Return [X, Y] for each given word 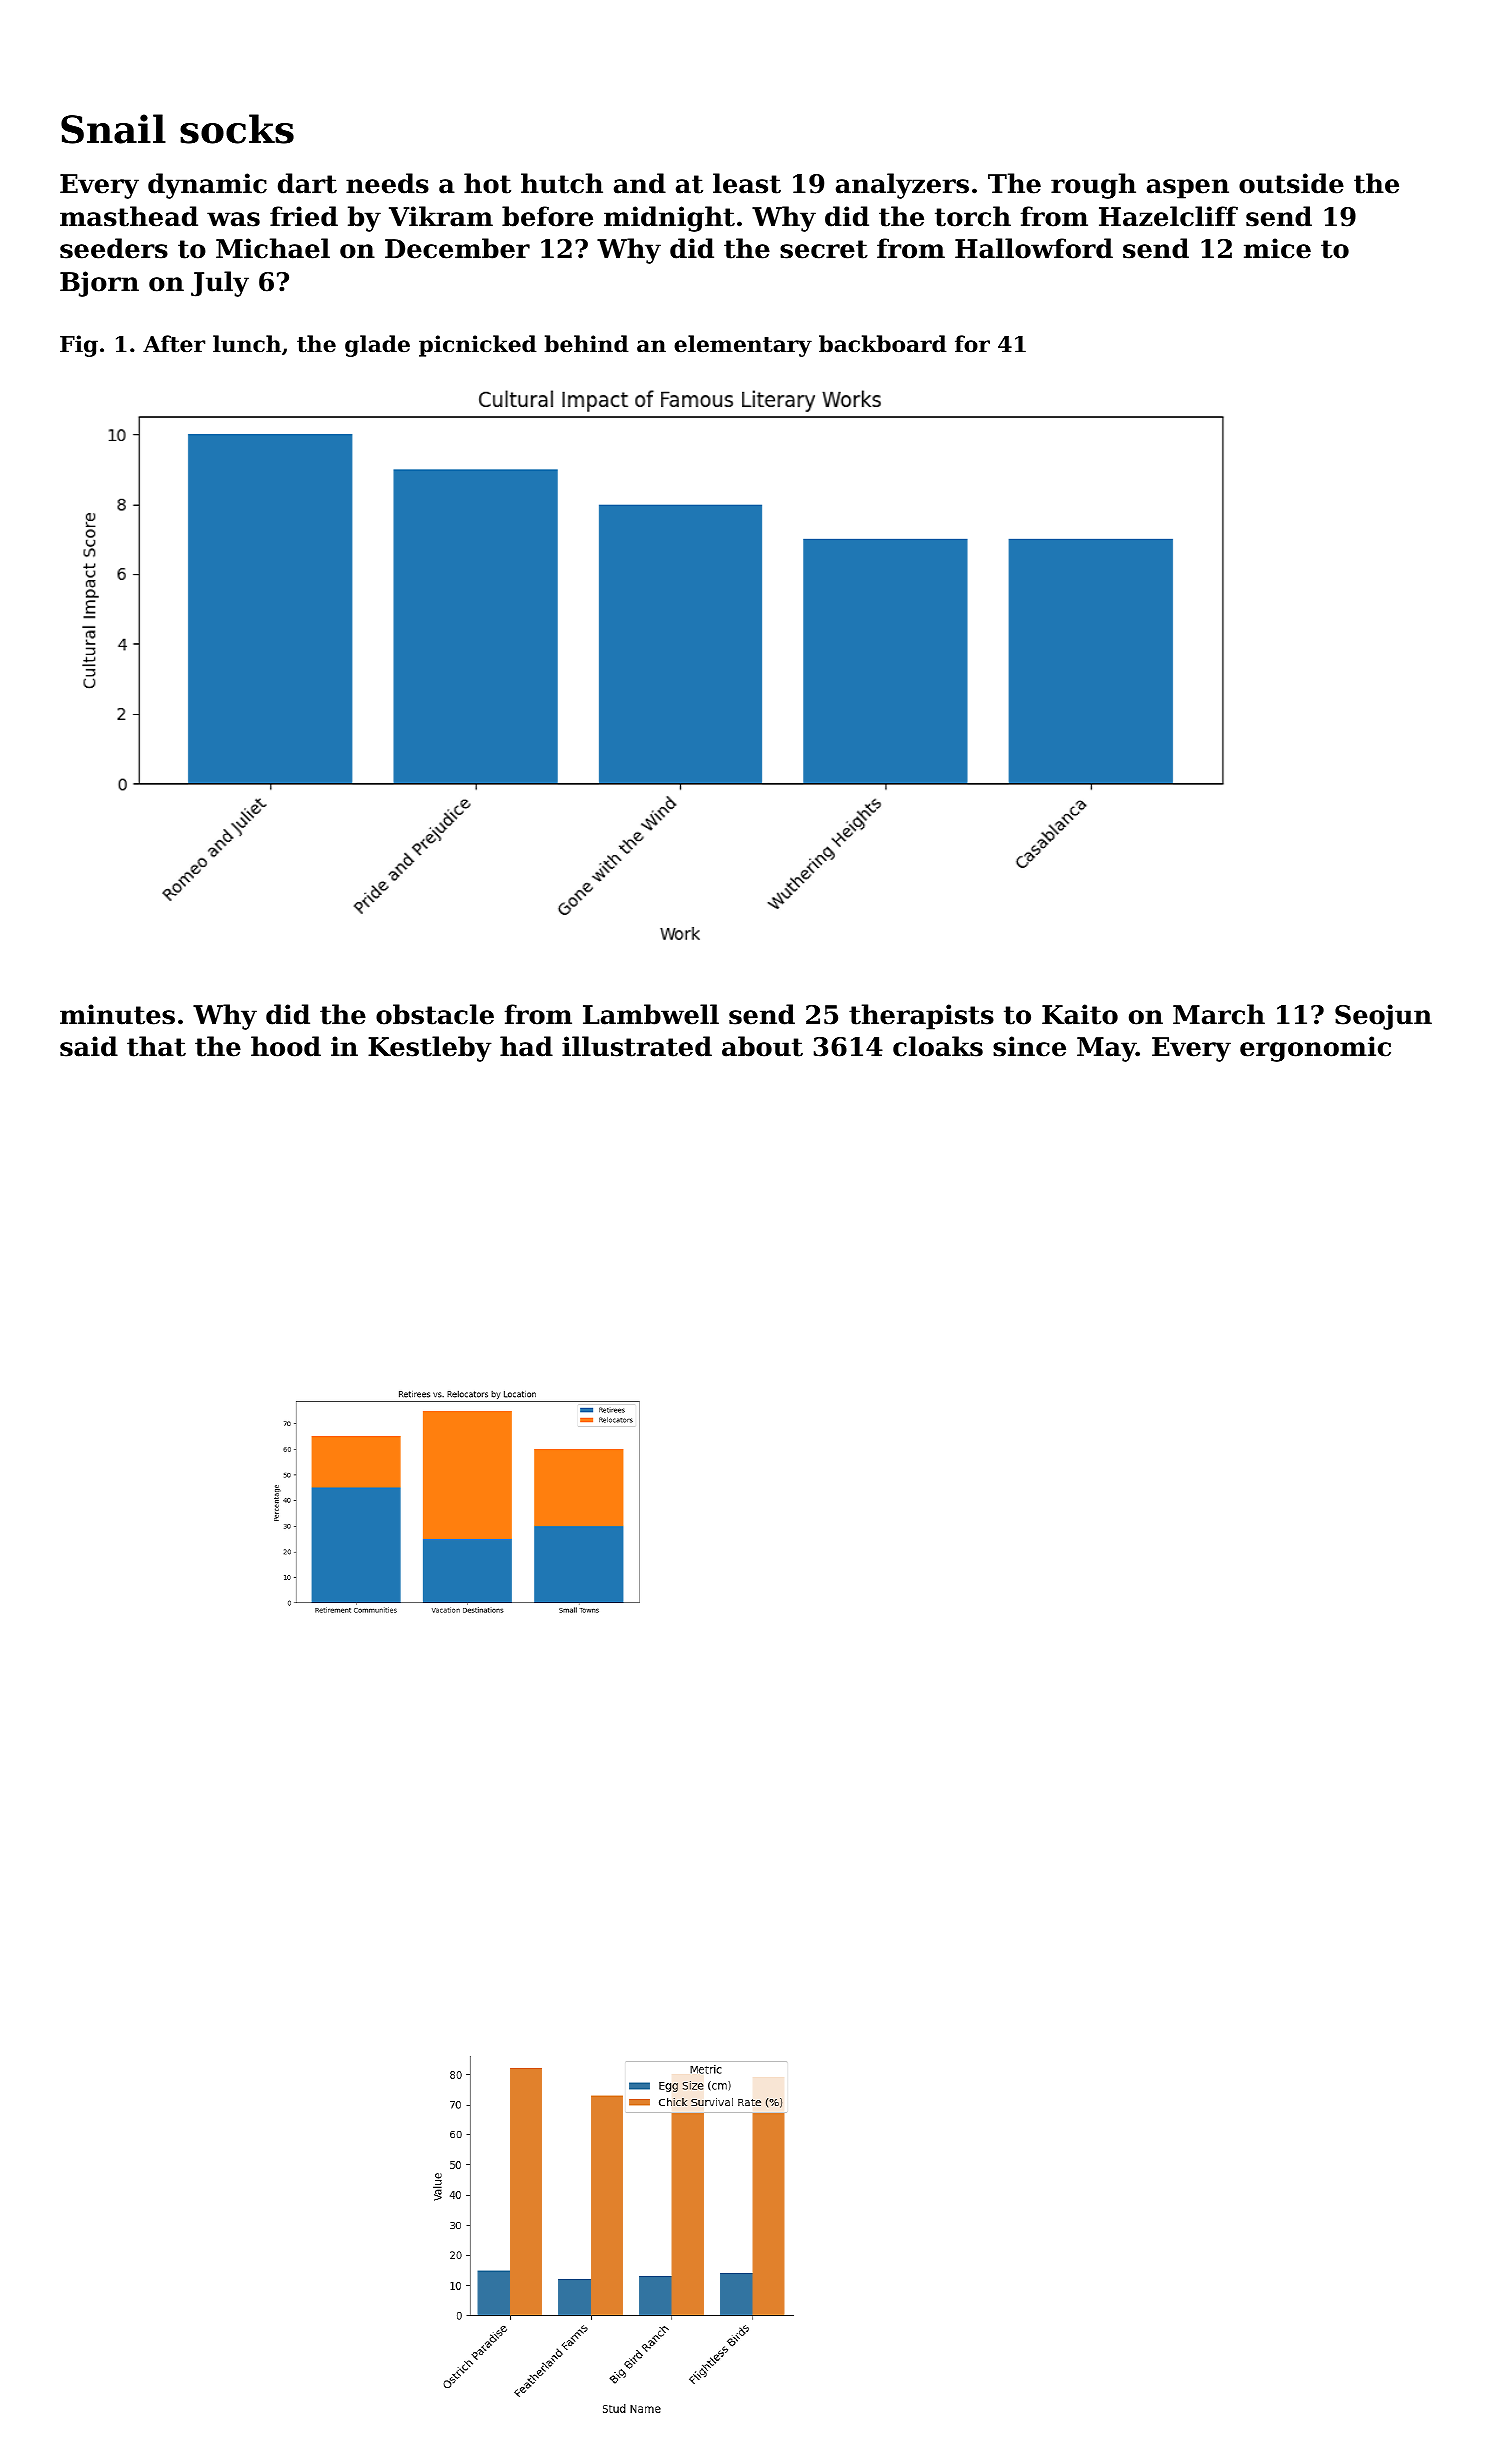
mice [1277, 248]
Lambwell [651, 1014]
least [747, 183]
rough [1093, 186]
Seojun [1383, 1017]
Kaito [1080, 1014]
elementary [743, 346]
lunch [247, 344]
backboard [883, 344]
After [174, 344]
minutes [117, 1014]
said [89, 1046]
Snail [113, 129]
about [762, 1046]
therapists [921, 1017]
